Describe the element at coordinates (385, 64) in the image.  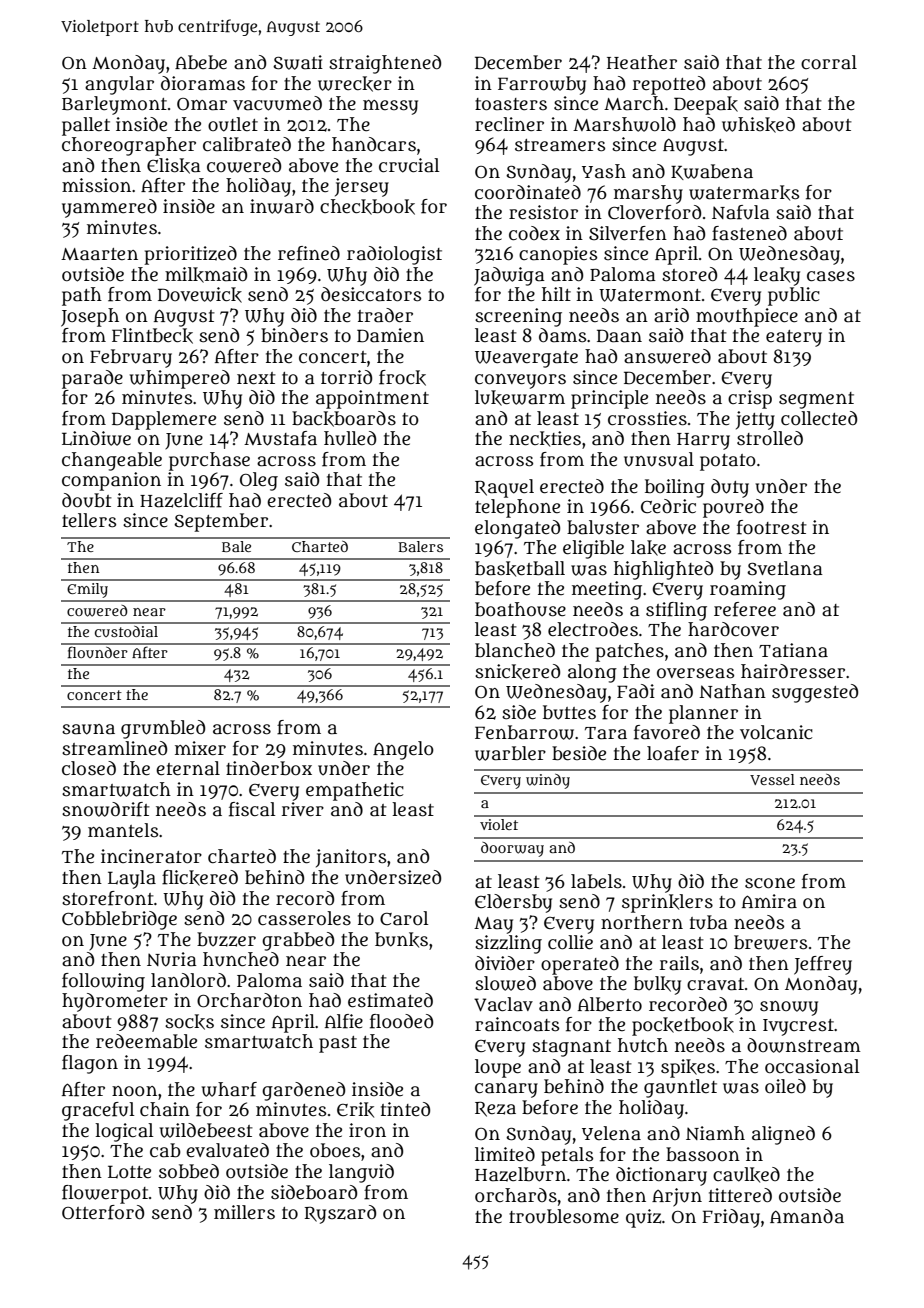
I see `straightened` at that location.
